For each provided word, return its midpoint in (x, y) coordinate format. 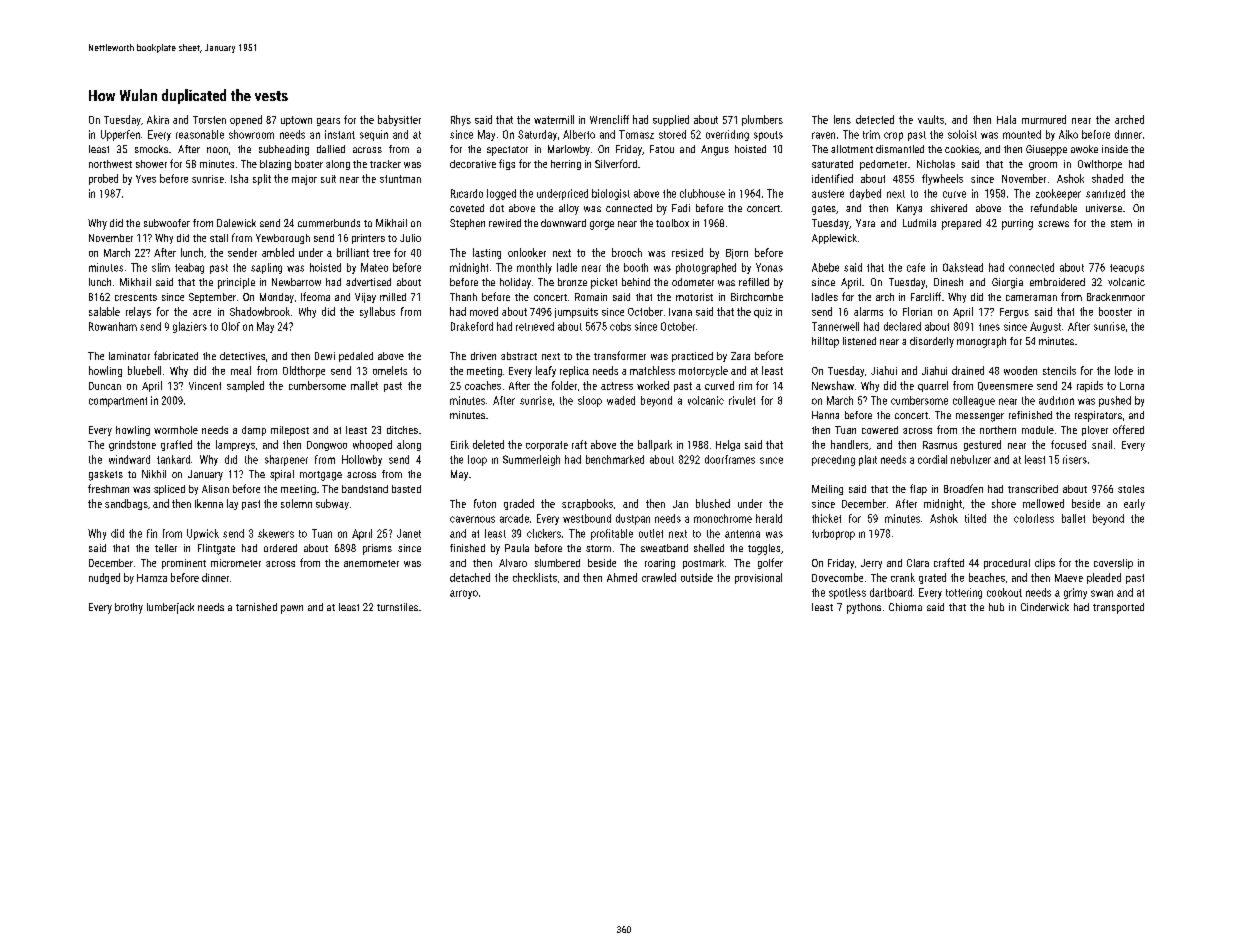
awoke (1084, 149)
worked (653, 385)
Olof (231, 326)
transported (1118, 608)
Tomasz (636, 134)
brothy (129, 608)
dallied (331, 149)
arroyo (464, 594)
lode (1124, 370)
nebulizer (971, 459)
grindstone (132, 445)
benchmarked (615, 459)
